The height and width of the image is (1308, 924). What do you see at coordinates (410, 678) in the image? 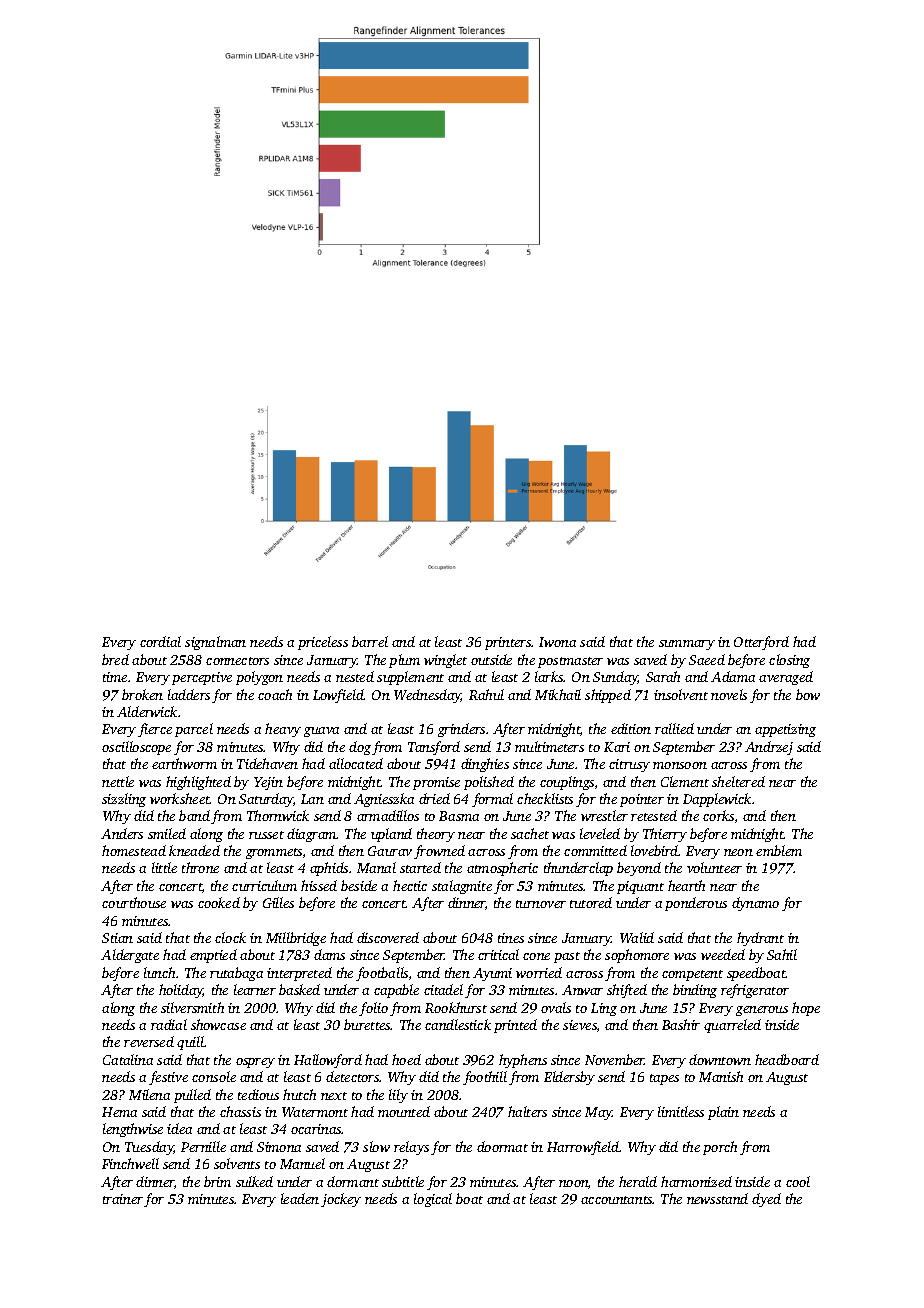
I see `supplement` at bounding box center [410, 678].
